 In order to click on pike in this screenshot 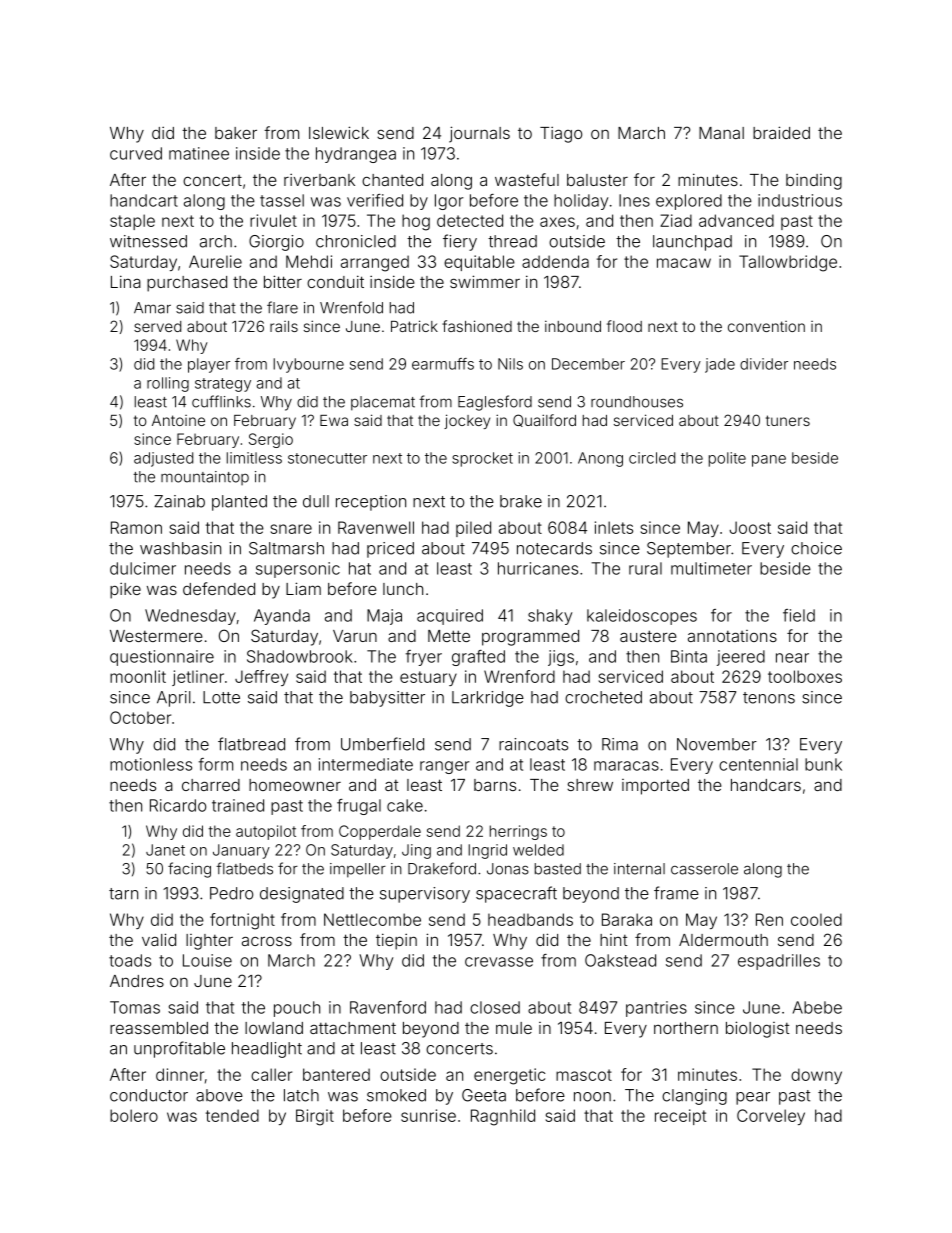, I will do `click(125, 590)`.
